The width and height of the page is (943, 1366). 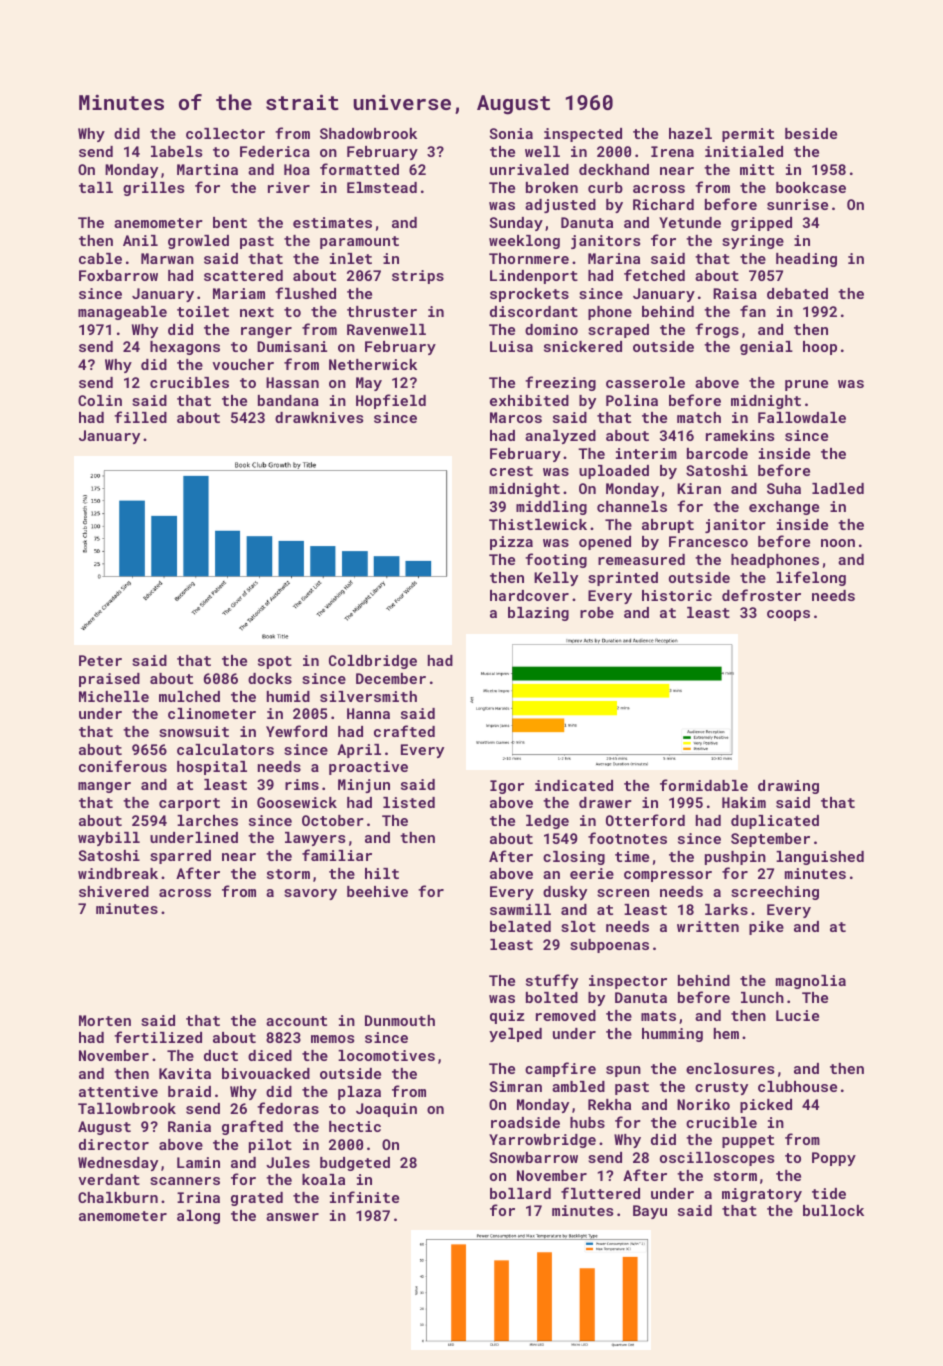 I want to click on Peter, so click(x=100, y=660).
